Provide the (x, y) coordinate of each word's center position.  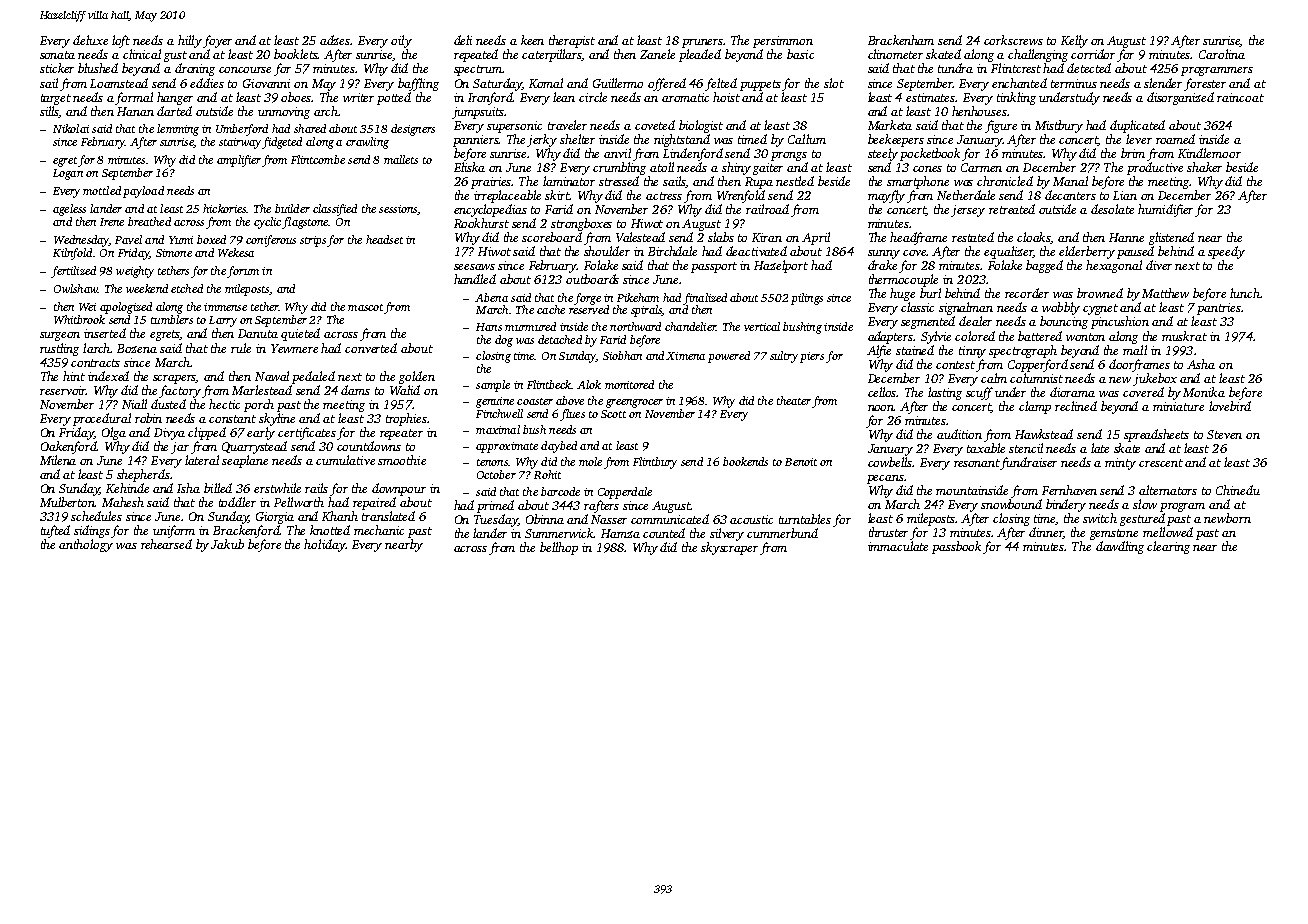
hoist (726, 97)
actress (664, 196)
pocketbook (930, 154)
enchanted (1019, 83)
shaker (1204, 167)
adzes (335, 40)
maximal (498, 429)
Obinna (545, 519)
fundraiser (1029, 463)
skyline (277, 419)
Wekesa (236, 252)
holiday (324, 545)
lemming (178, 130)
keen (532, 40)
